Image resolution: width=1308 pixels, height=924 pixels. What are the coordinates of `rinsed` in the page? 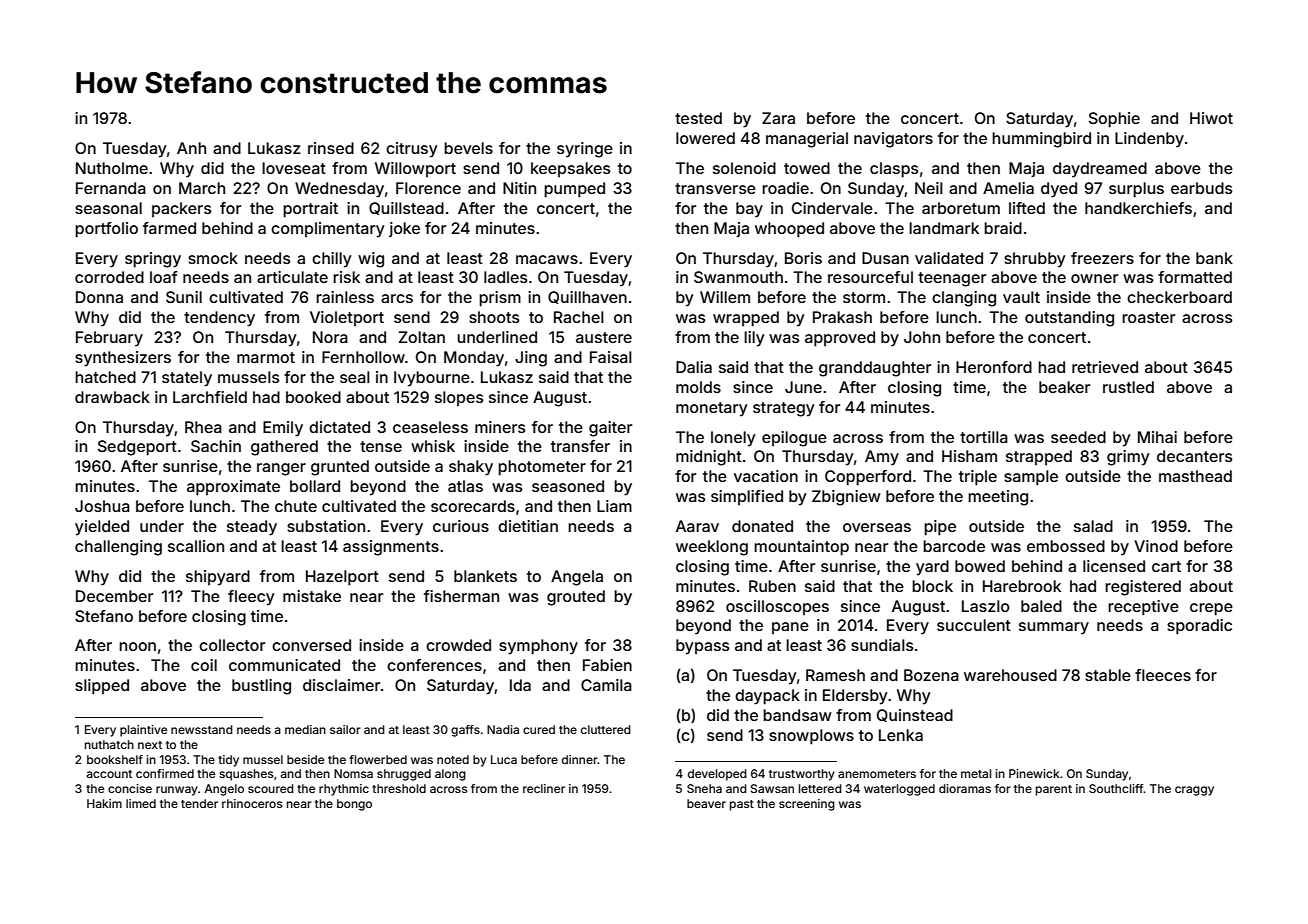 It's located at (331, 148).
